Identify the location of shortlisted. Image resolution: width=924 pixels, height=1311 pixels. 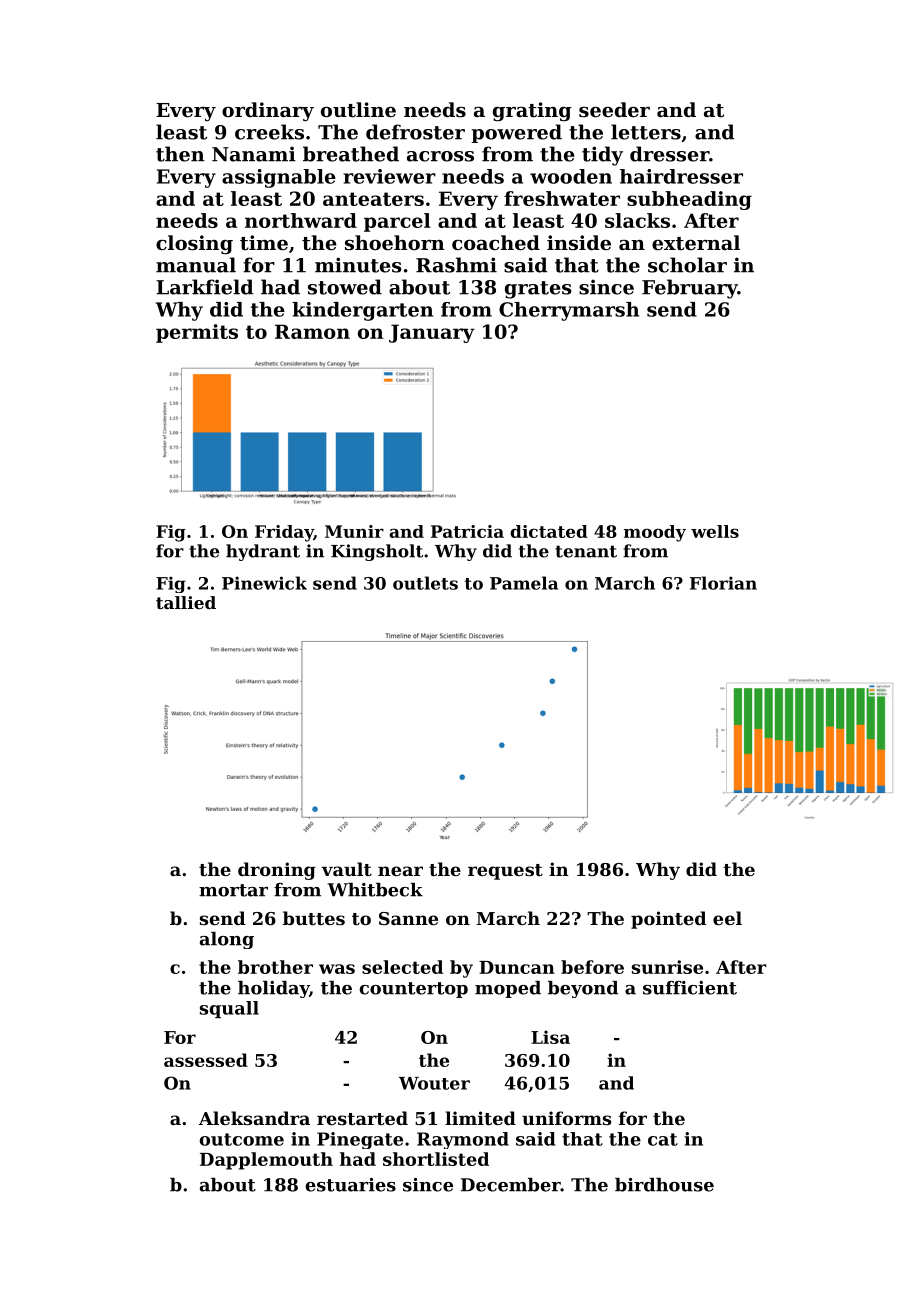
(436, 1159).
